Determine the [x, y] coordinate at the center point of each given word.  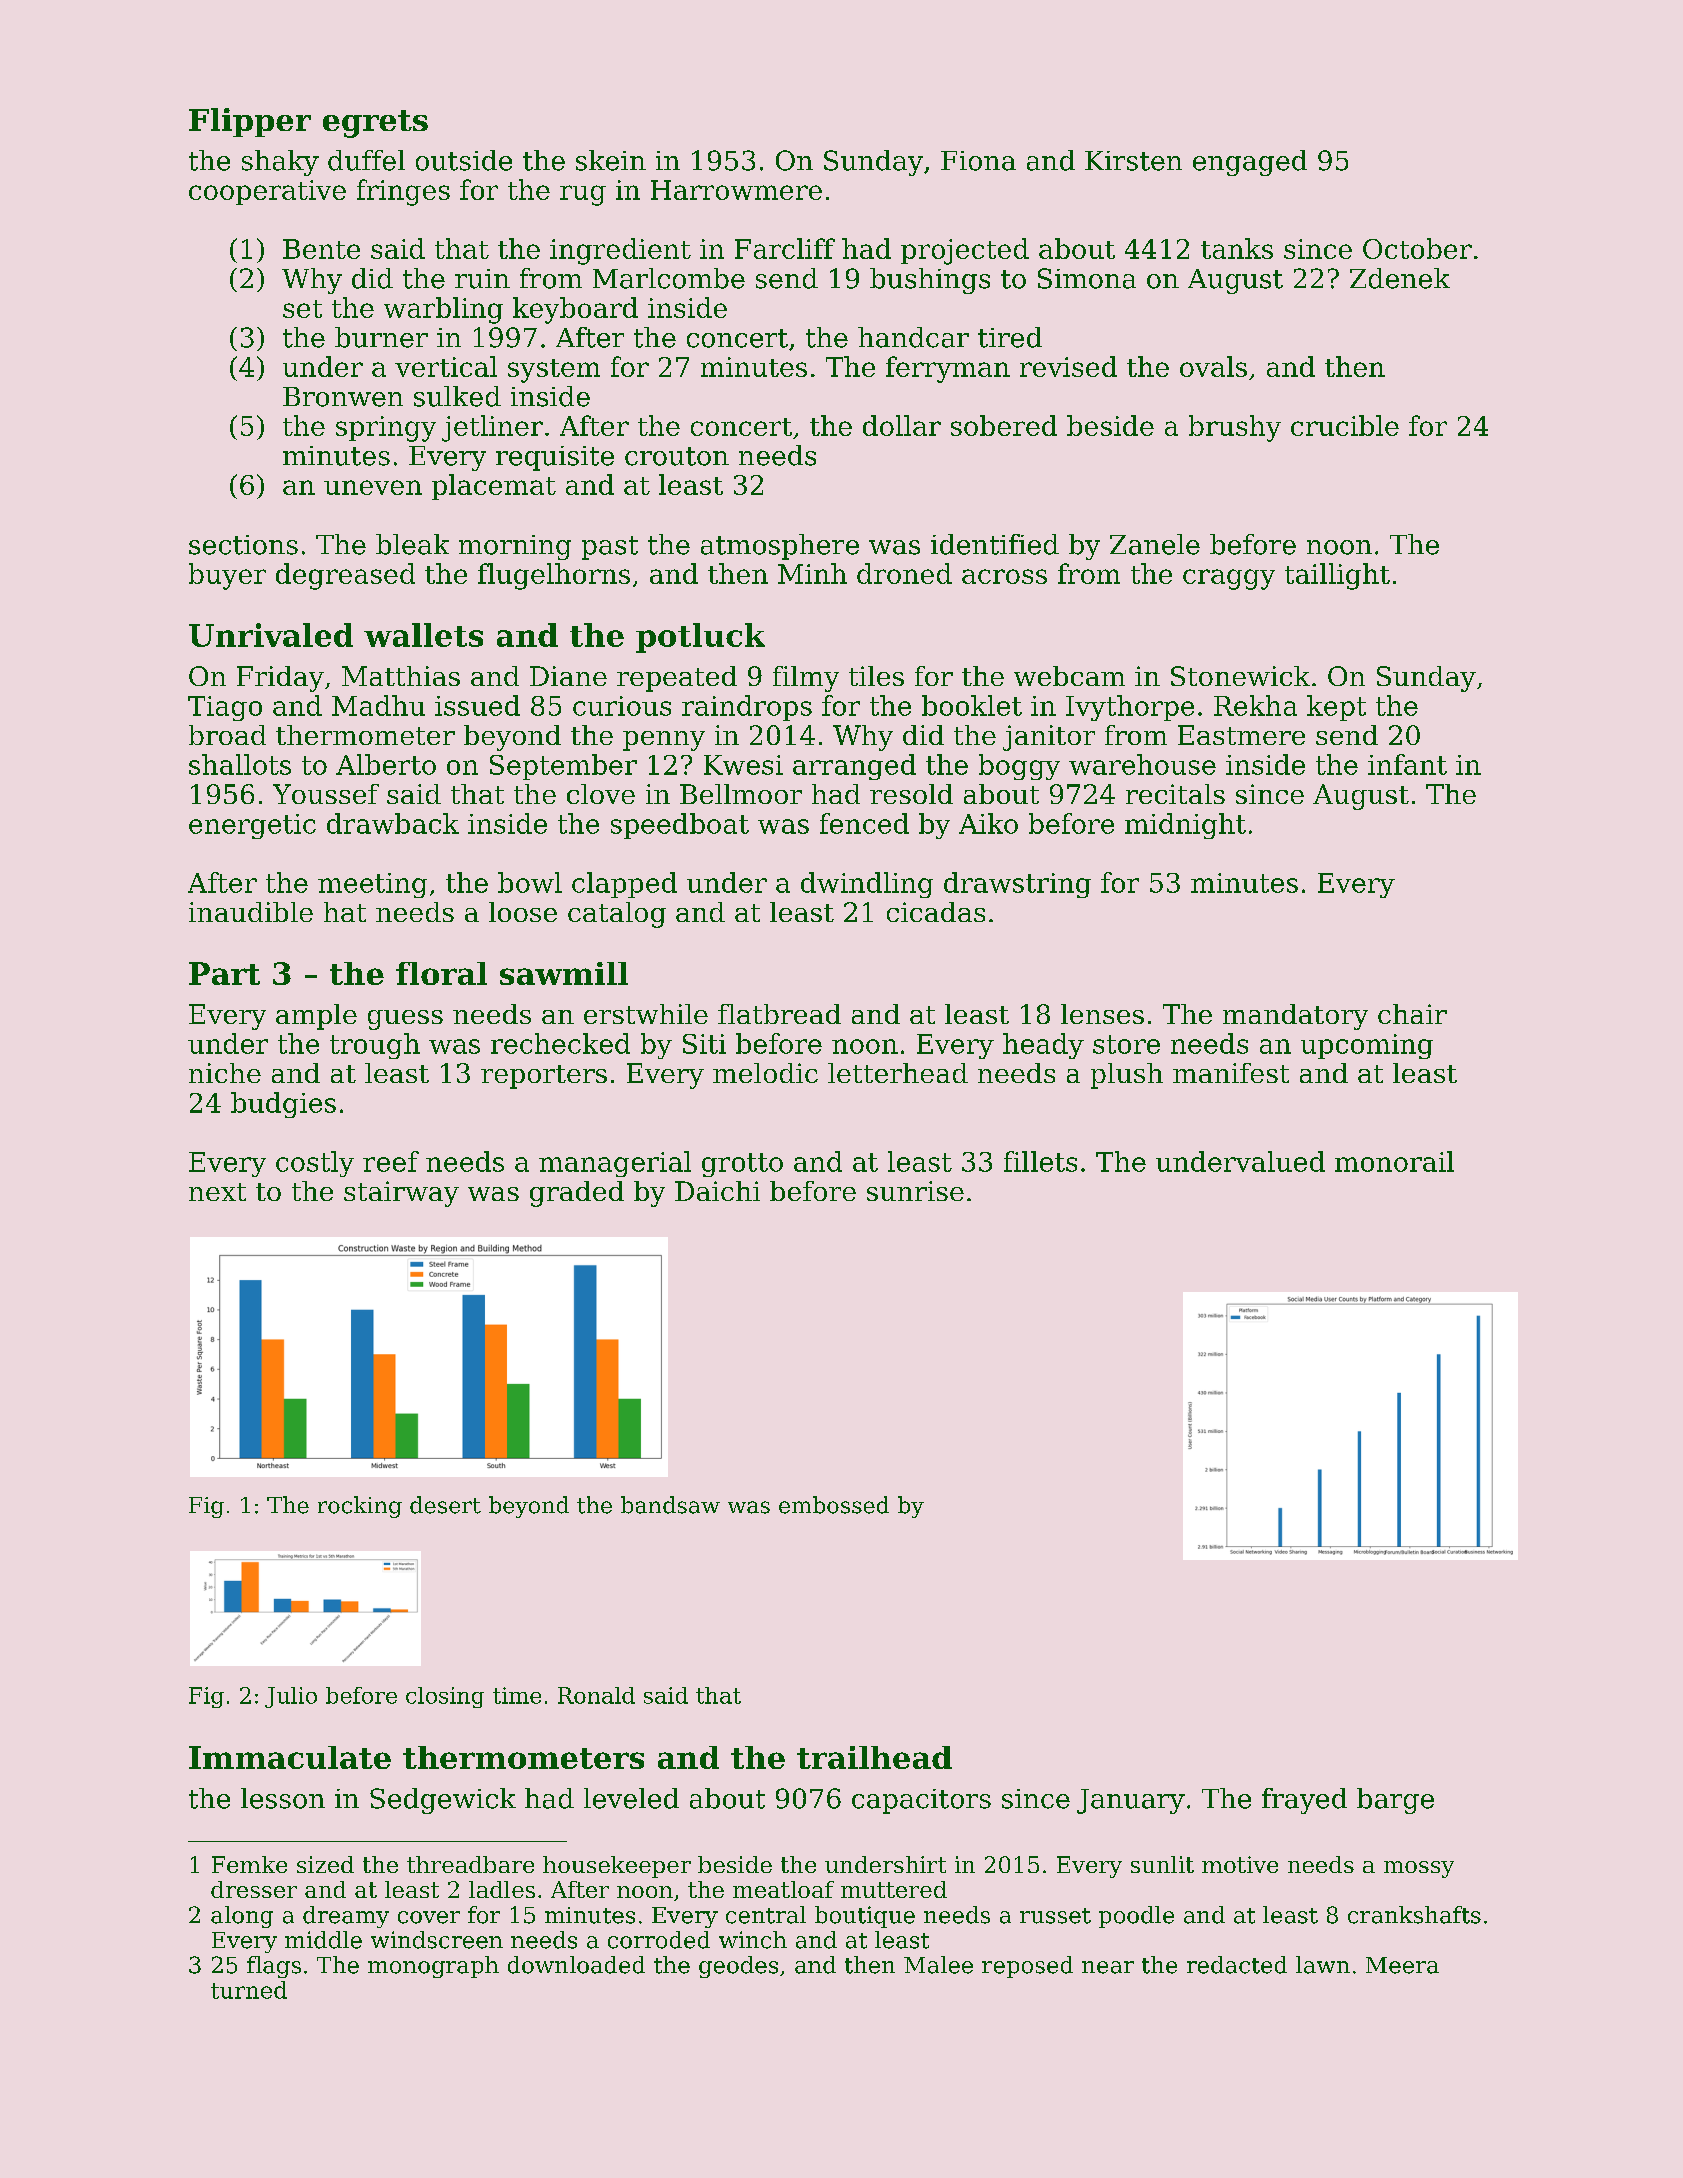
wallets [423, 635]
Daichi [717, 1191]
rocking [360, 1507]
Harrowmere [736, 190]
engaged [1250, 163]
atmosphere [780, 547]
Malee [938, 1965]
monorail [1394, 1161]
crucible [1345, 425]
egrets [375, 124]
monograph [433, 1967]
